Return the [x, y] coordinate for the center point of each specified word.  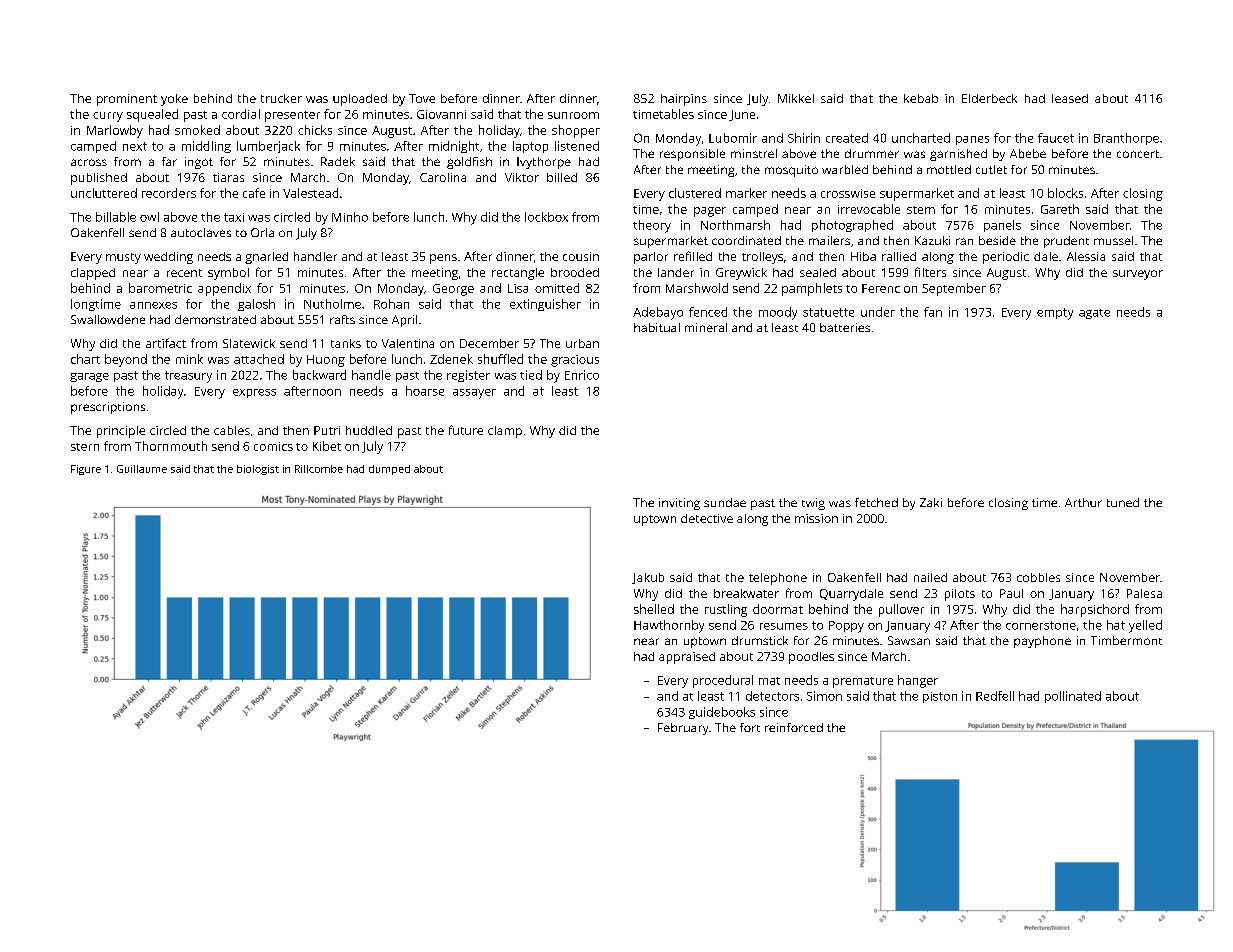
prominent [127, 100]
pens [443, 259]
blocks [1065, 193]
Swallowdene [108, 319]
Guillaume [142, 469]
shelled [654, 609]
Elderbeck [989, 98]
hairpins [684, 100]
